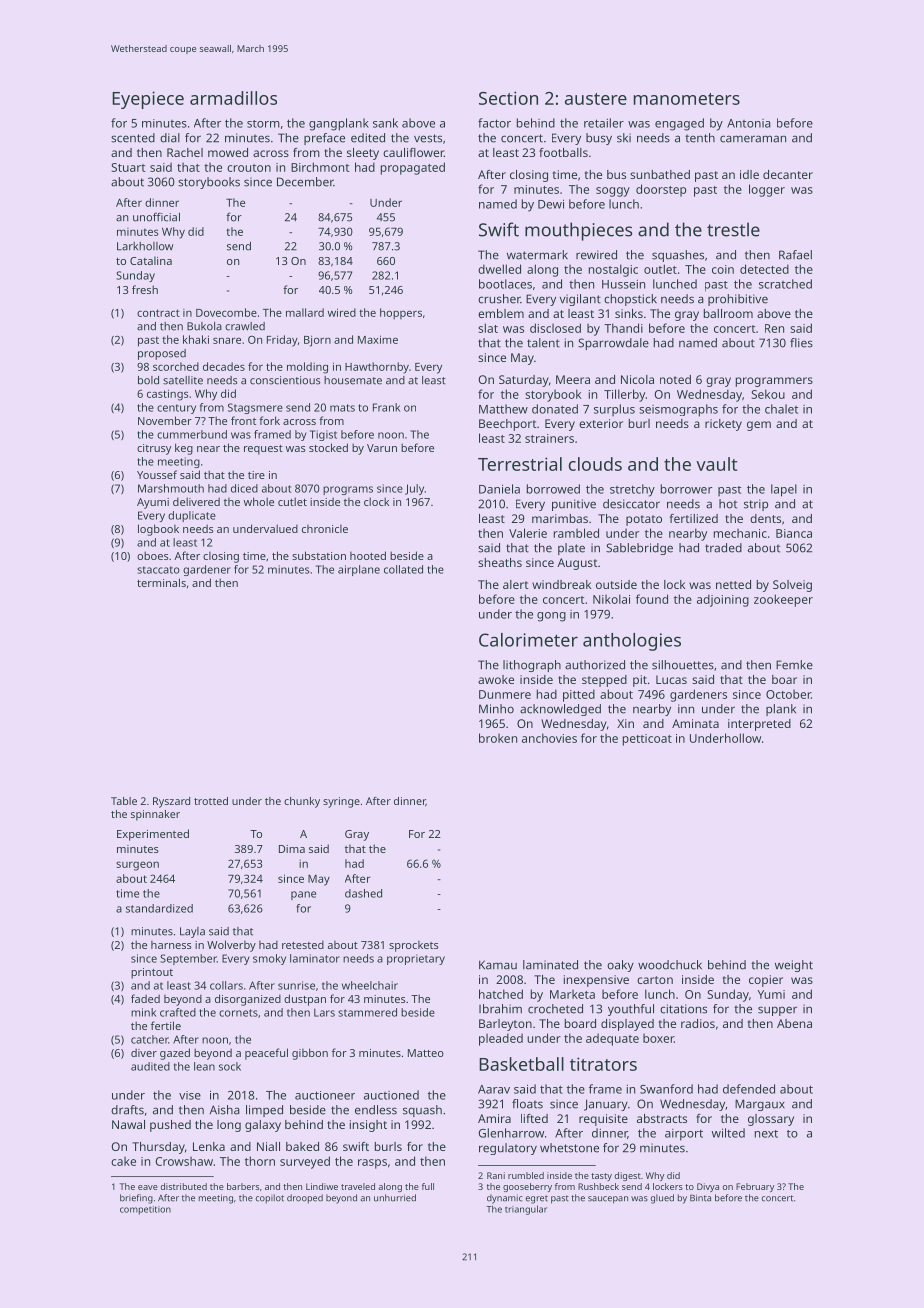 This image has height=1308, width=924. I want to click on austere, so click(596, 99).
